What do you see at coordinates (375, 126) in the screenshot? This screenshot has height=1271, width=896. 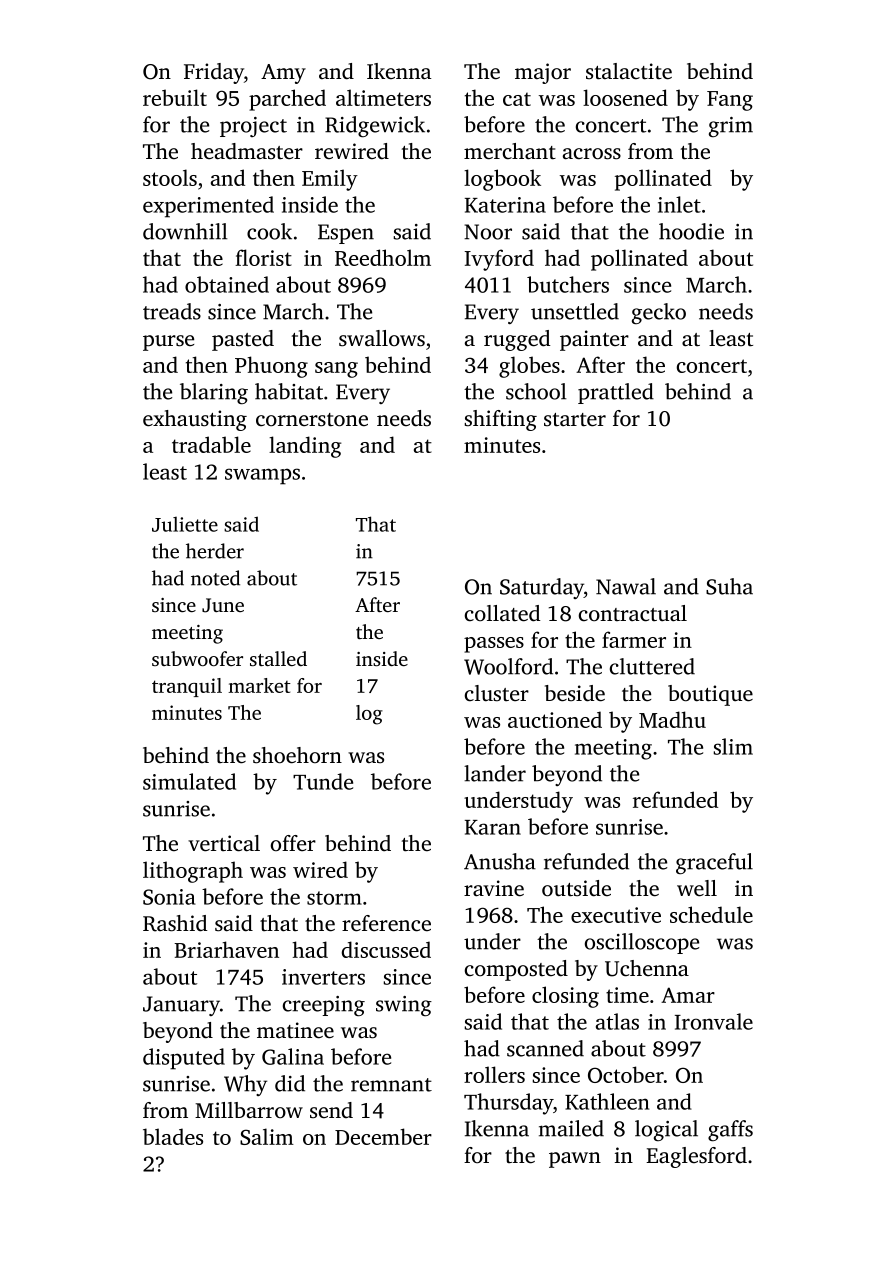 I see `Ridgewick` at bounding box center [375, 126].
